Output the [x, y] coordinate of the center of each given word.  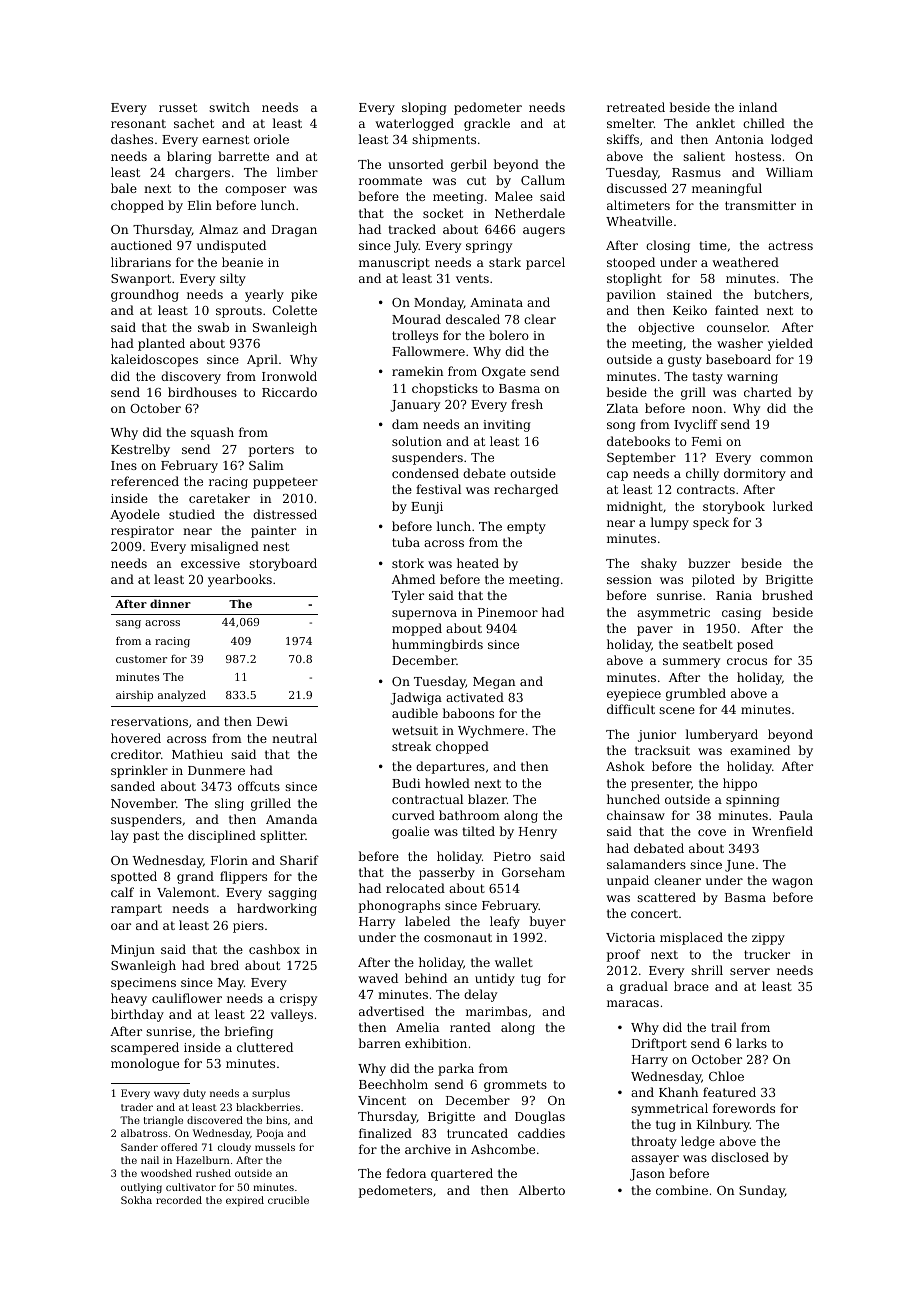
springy [489, 247]
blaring [189, 157]
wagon [792, 883]
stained [689, 294]
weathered [745, 262]
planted [161, 344]
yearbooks [240, 580]
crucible [288, 1200]
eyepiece [634, 695]
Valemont [186, 892]
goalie [410, 832]
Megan [494, 683]
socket [443, 213]
